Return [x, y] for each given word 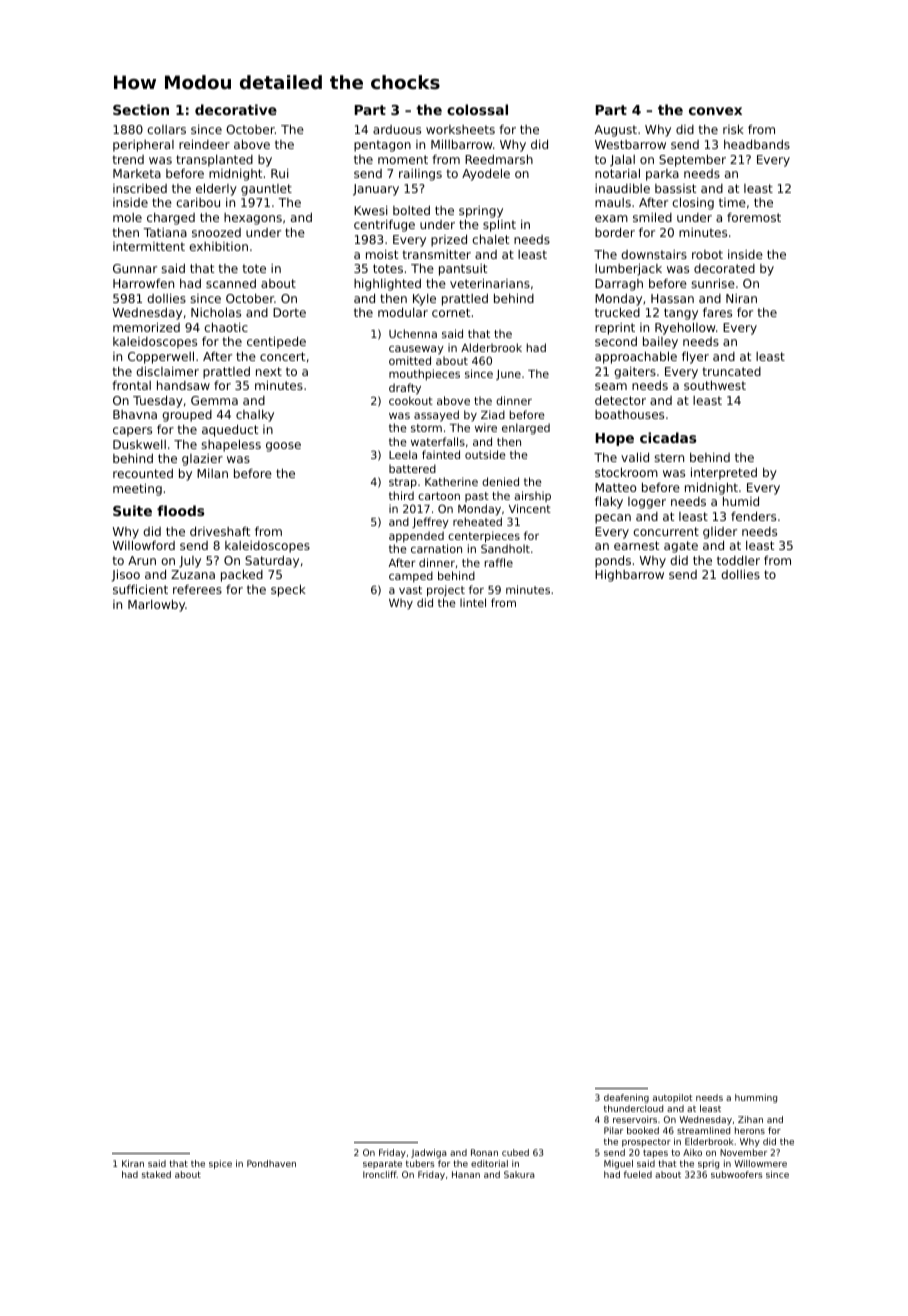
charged [171, 219]
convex [715, 111]
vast [410, 590]
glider [720, 532]
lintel [473, 602]
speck [288, 590]
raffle [499, 562]
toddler [738, 560]
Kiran [133, 1163]
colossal [477, 109]
